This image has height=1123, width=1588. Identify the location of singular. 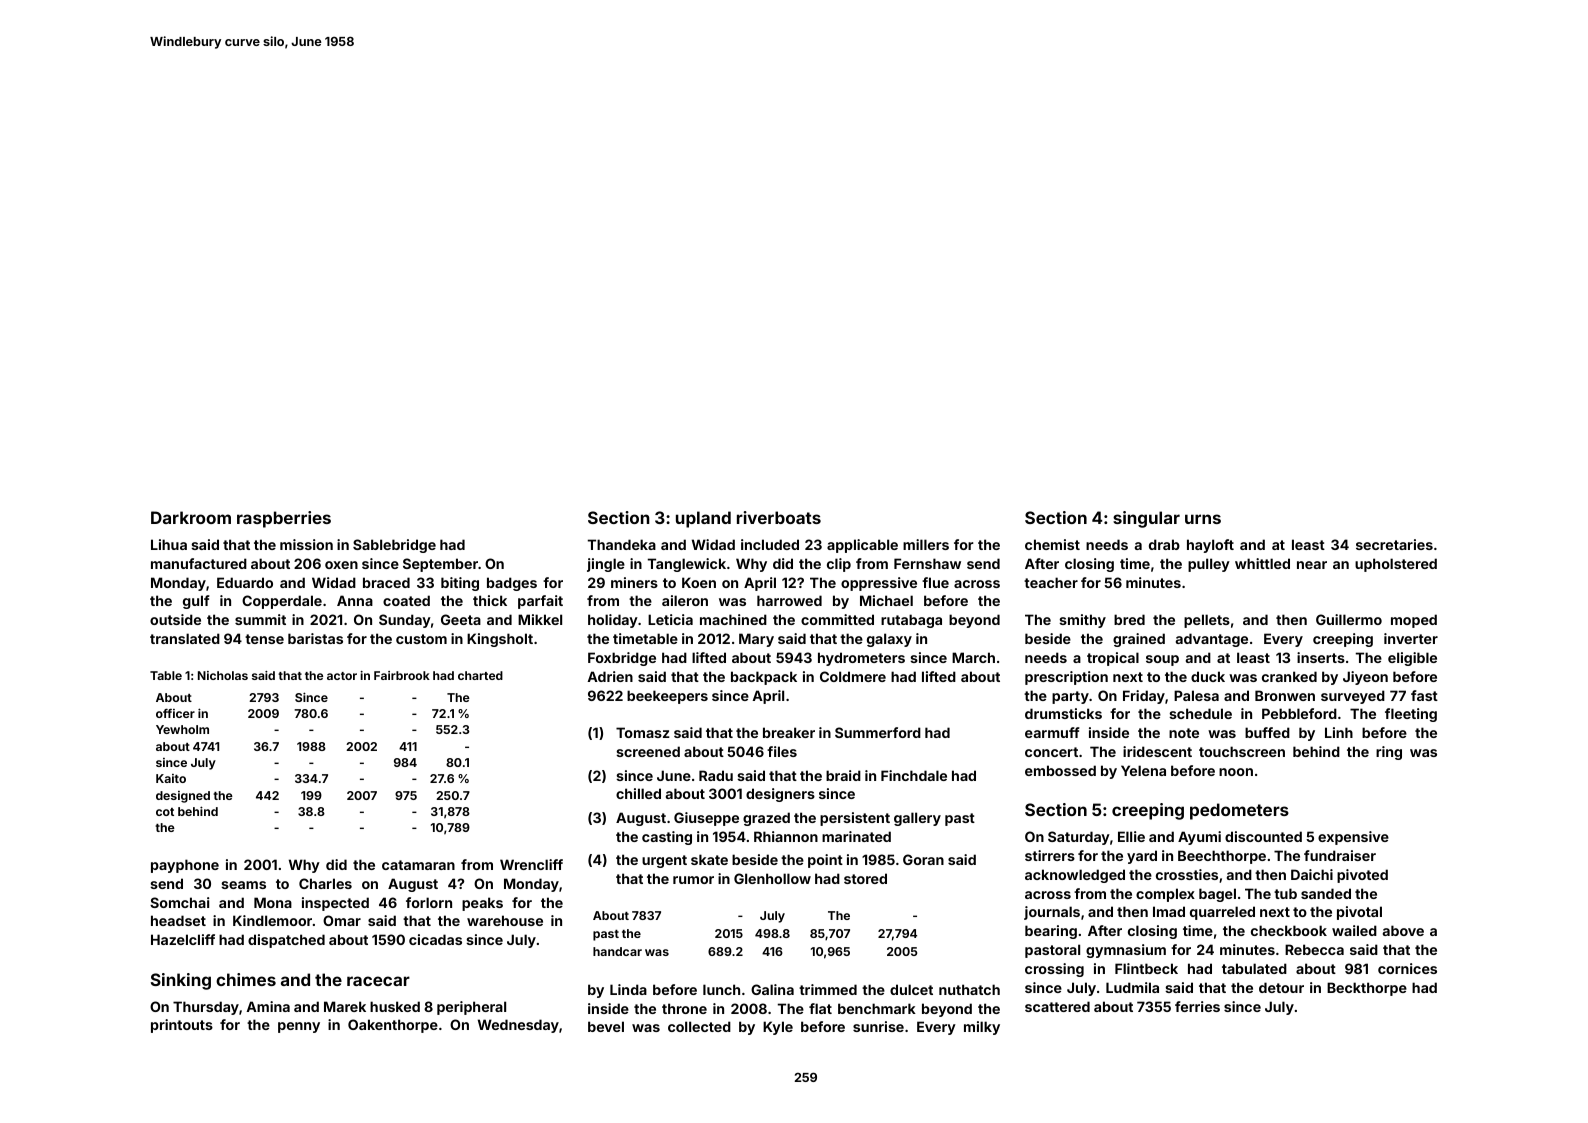
(1146, 519).
